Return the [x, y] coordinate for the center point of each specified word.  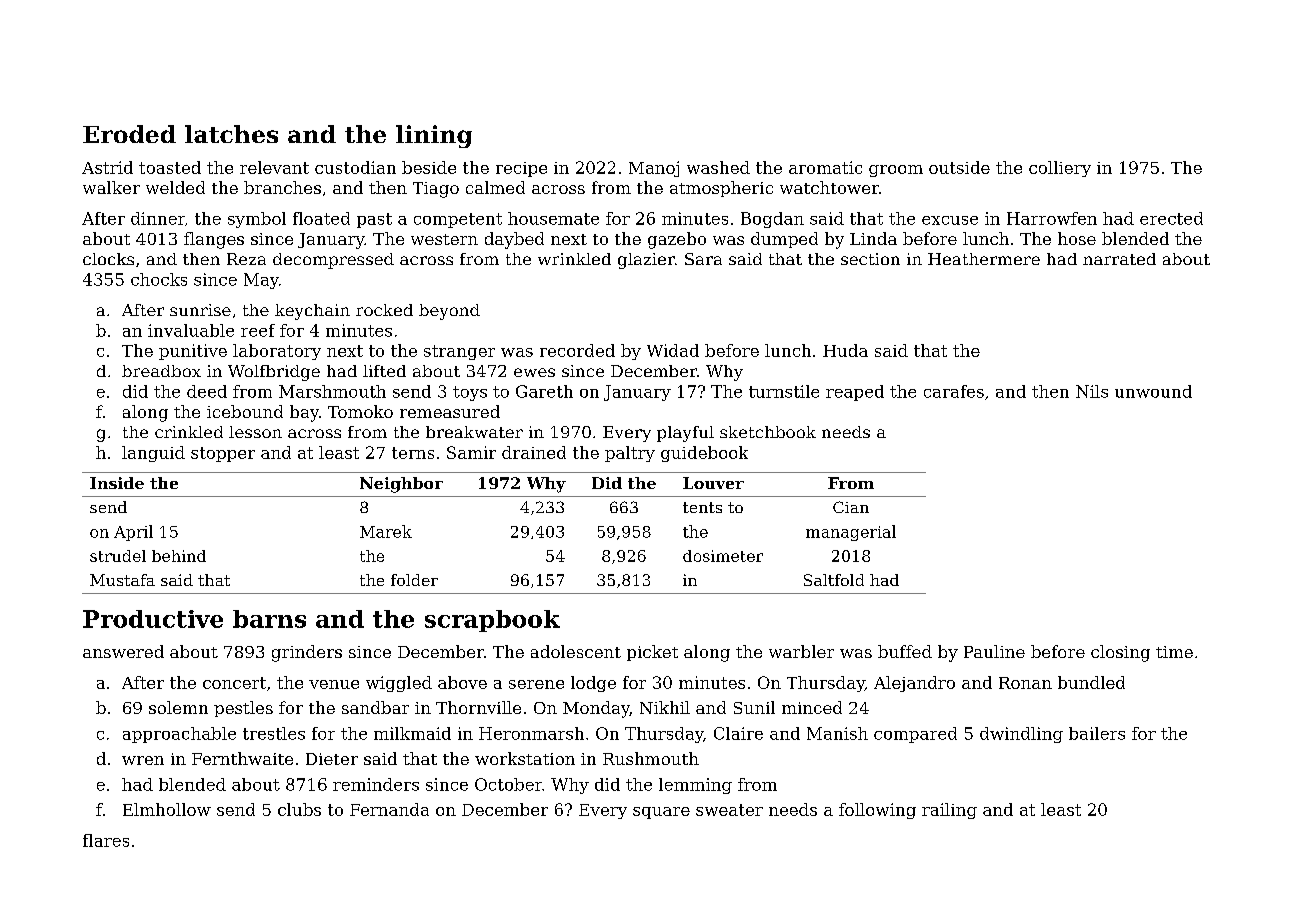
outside [959, 167]
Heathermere [984, 259]
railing [949, 811]
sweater [729, 810]
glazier [646, 261]
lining [434, 136]
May [261, 281]
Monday [596, 709]
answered [123, 651]
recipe [521, 169]
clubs [299, 809]
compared [915, 735]
